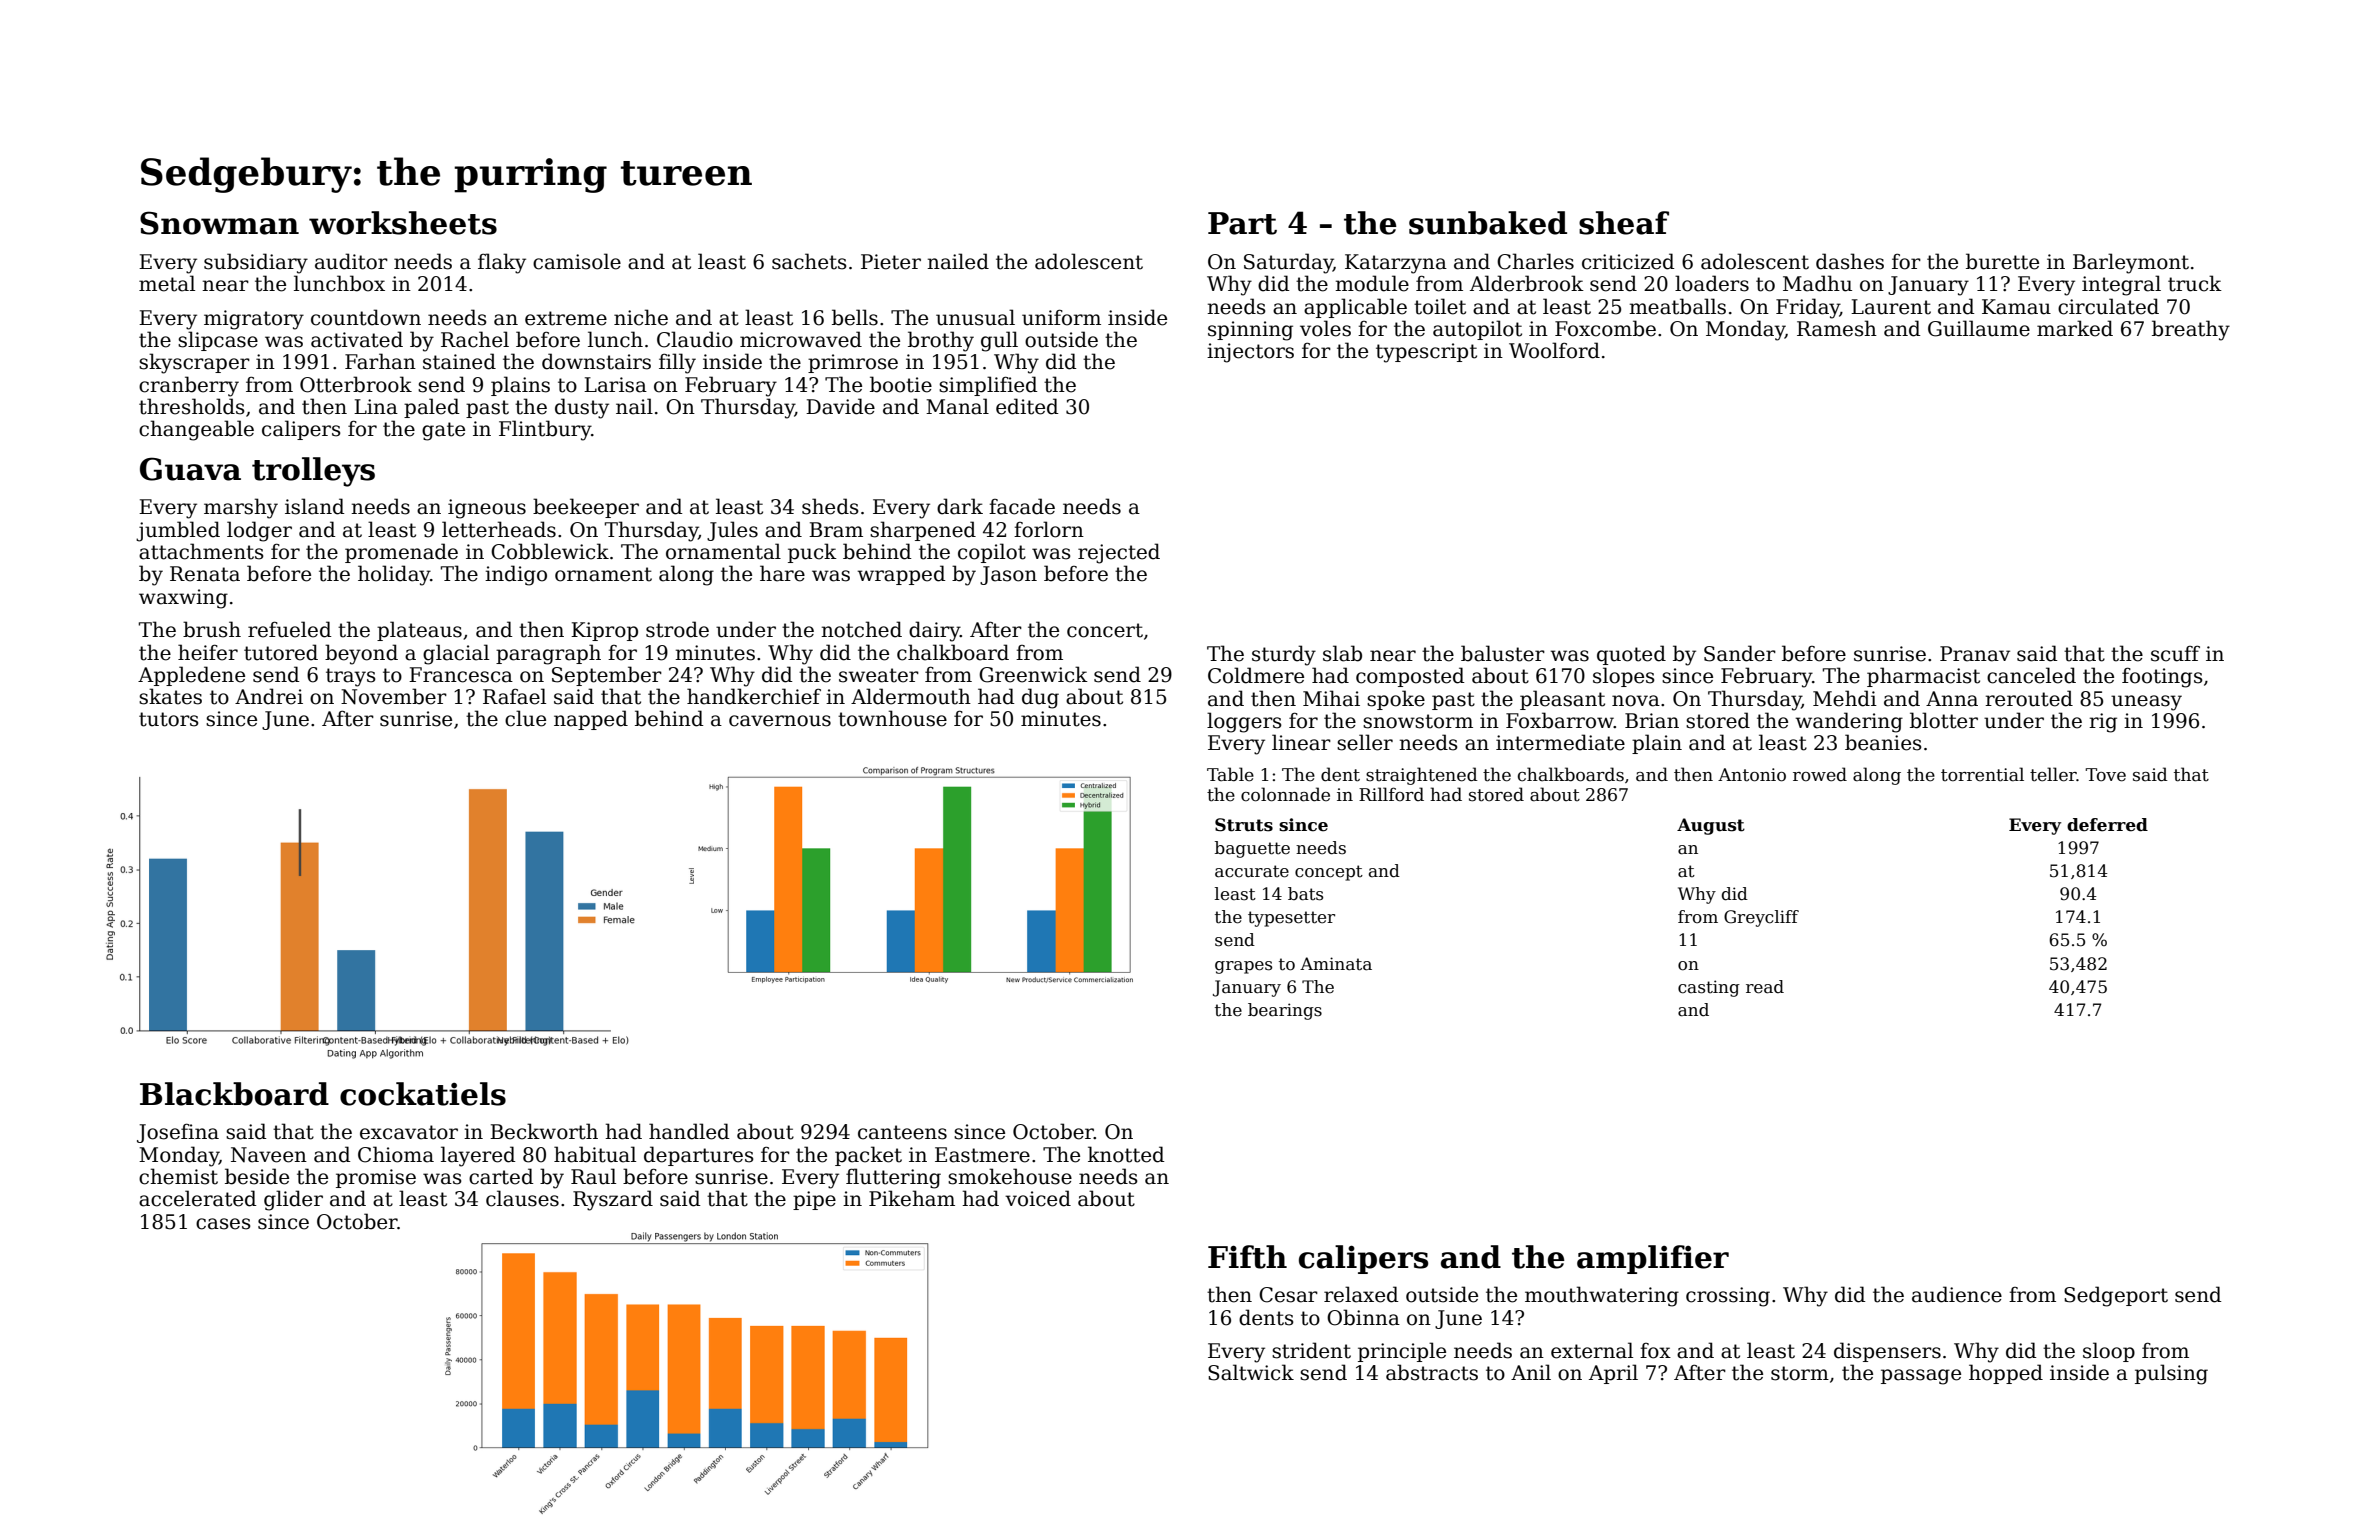 The image size is (2380, 1540). Describe the element at coordinates (1372, 283) in the document. I see `module` at that location.
